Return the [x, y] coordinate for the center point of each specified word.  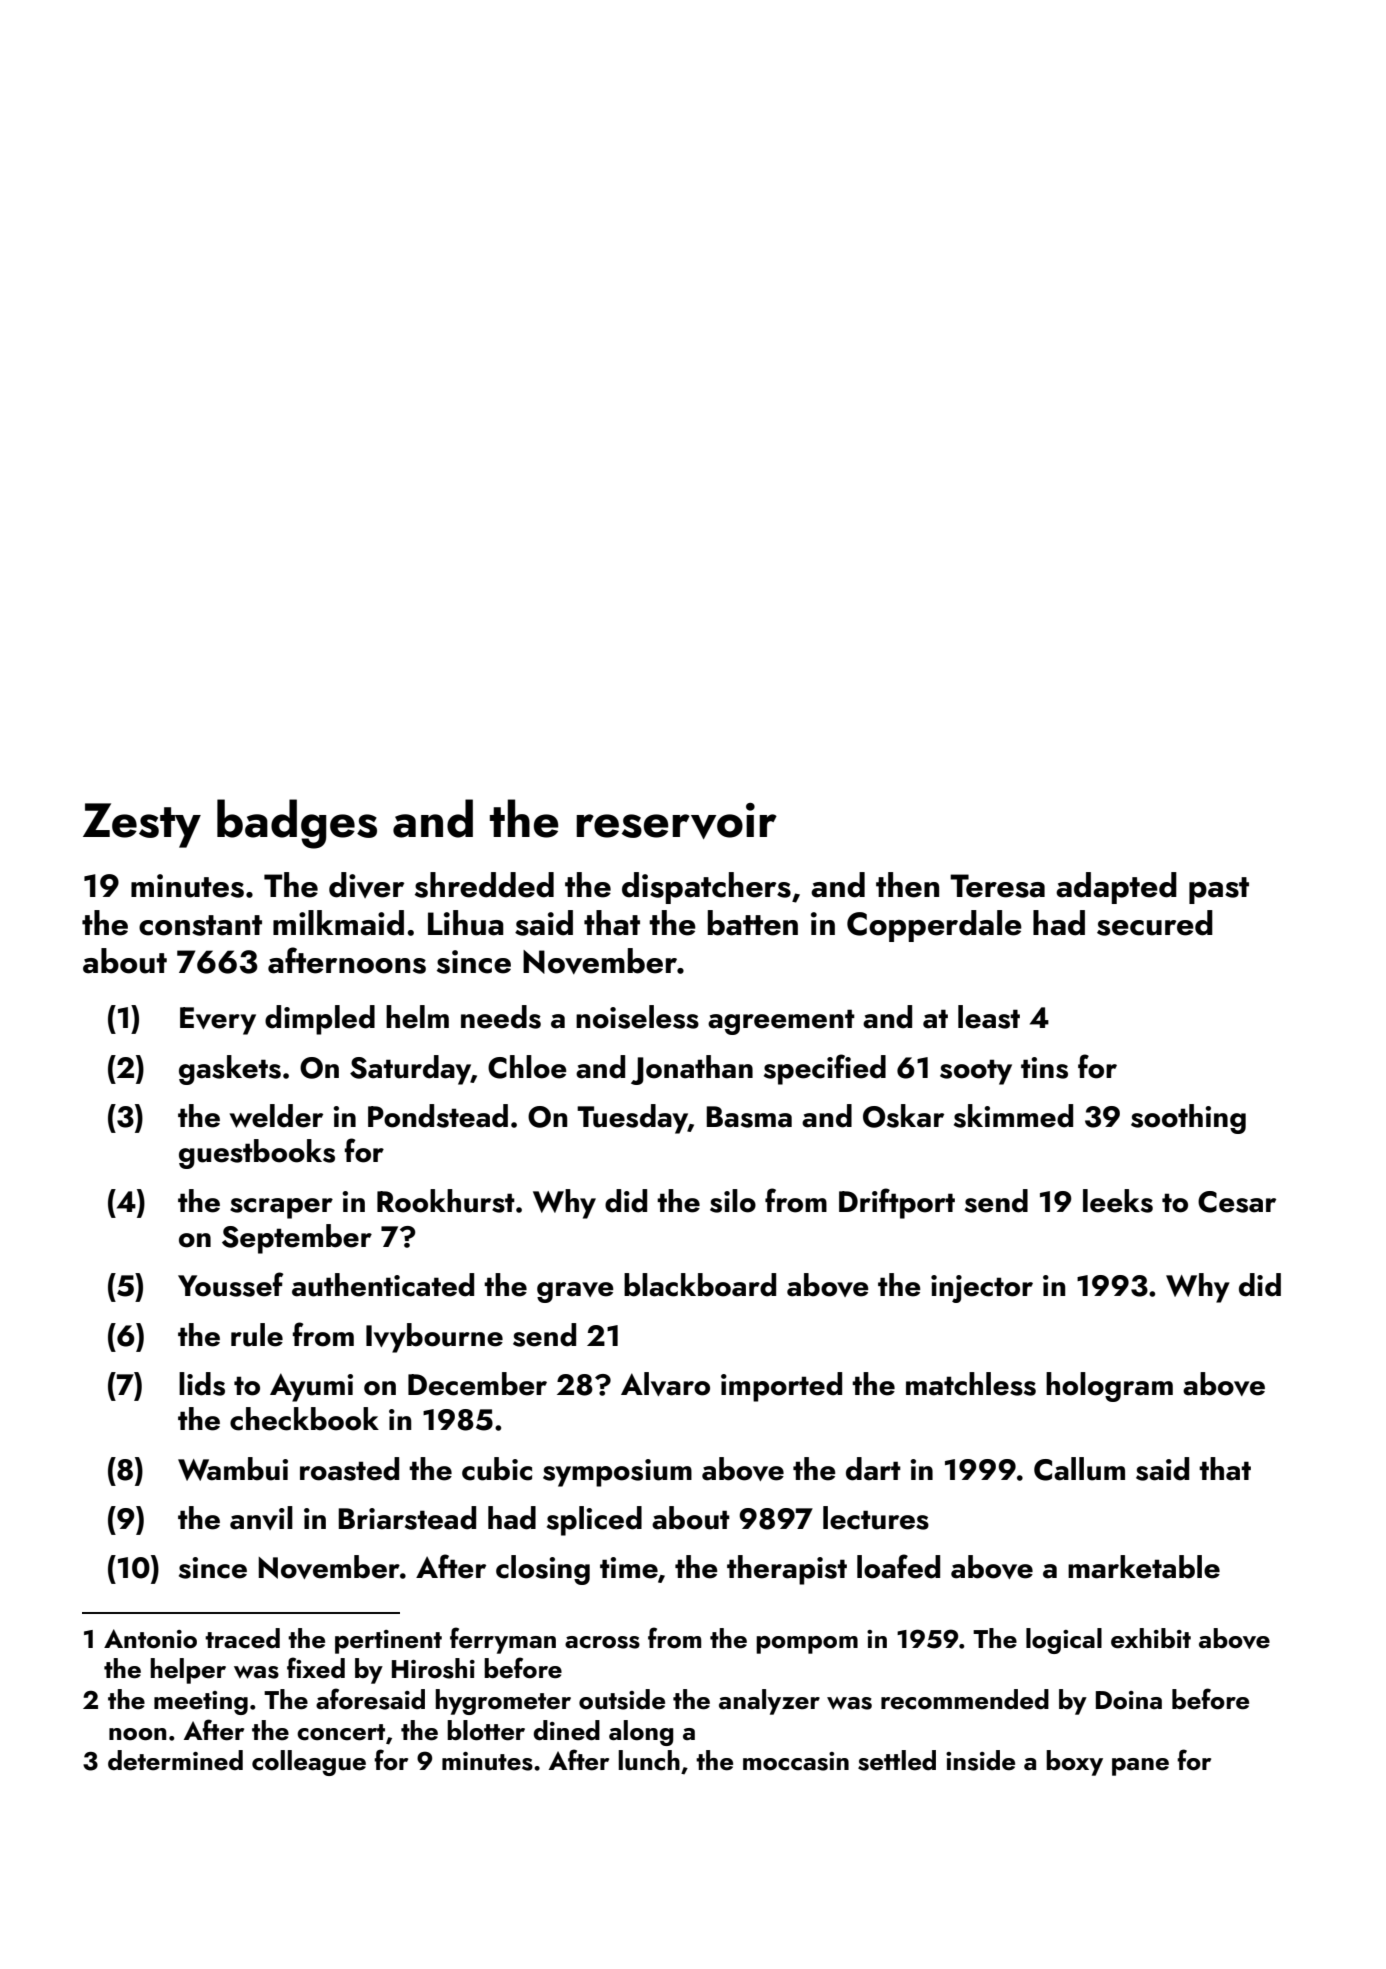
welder [276, 1116]
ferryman [503, 1640]
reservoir [676, 821]
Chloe [527, 1067]
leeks [1118, 1201]
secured [1155, 923]
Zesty [142, 825]
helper [188, 1671]
